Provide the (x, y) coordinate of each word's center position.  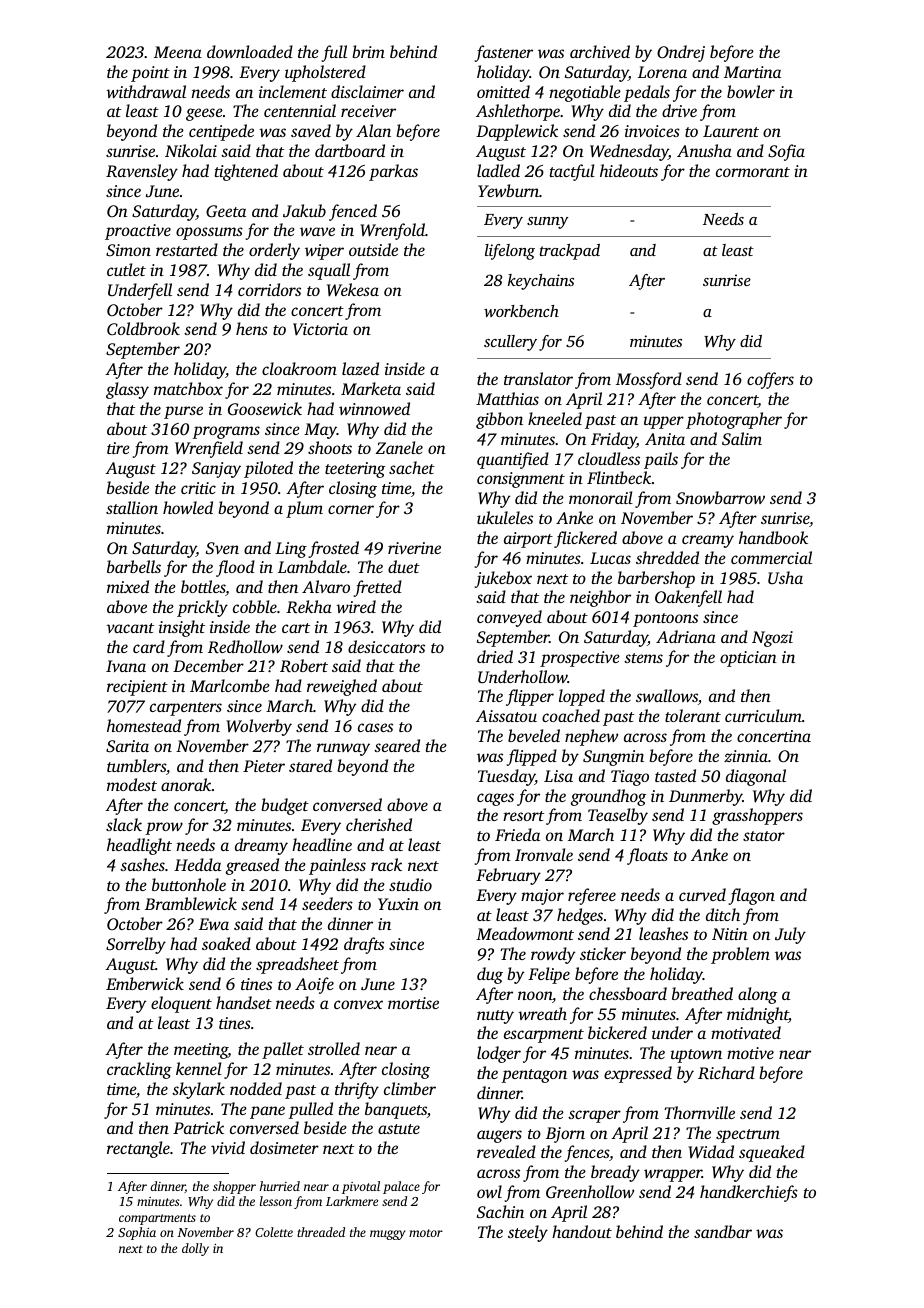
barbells (134, 566)
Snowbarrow (720, 498)
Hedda (197, 864)
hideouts (629, 170)
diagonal (756, 777)
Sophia (137, 1233)
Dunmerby (705, 797)
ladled (498, 170)
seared (397, 745)
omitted (503, 91)
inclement (293, 91)
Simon (128, 250)
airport (528, 540)
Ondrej (681, 53)
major (542, 897)
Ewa (214, 924)
